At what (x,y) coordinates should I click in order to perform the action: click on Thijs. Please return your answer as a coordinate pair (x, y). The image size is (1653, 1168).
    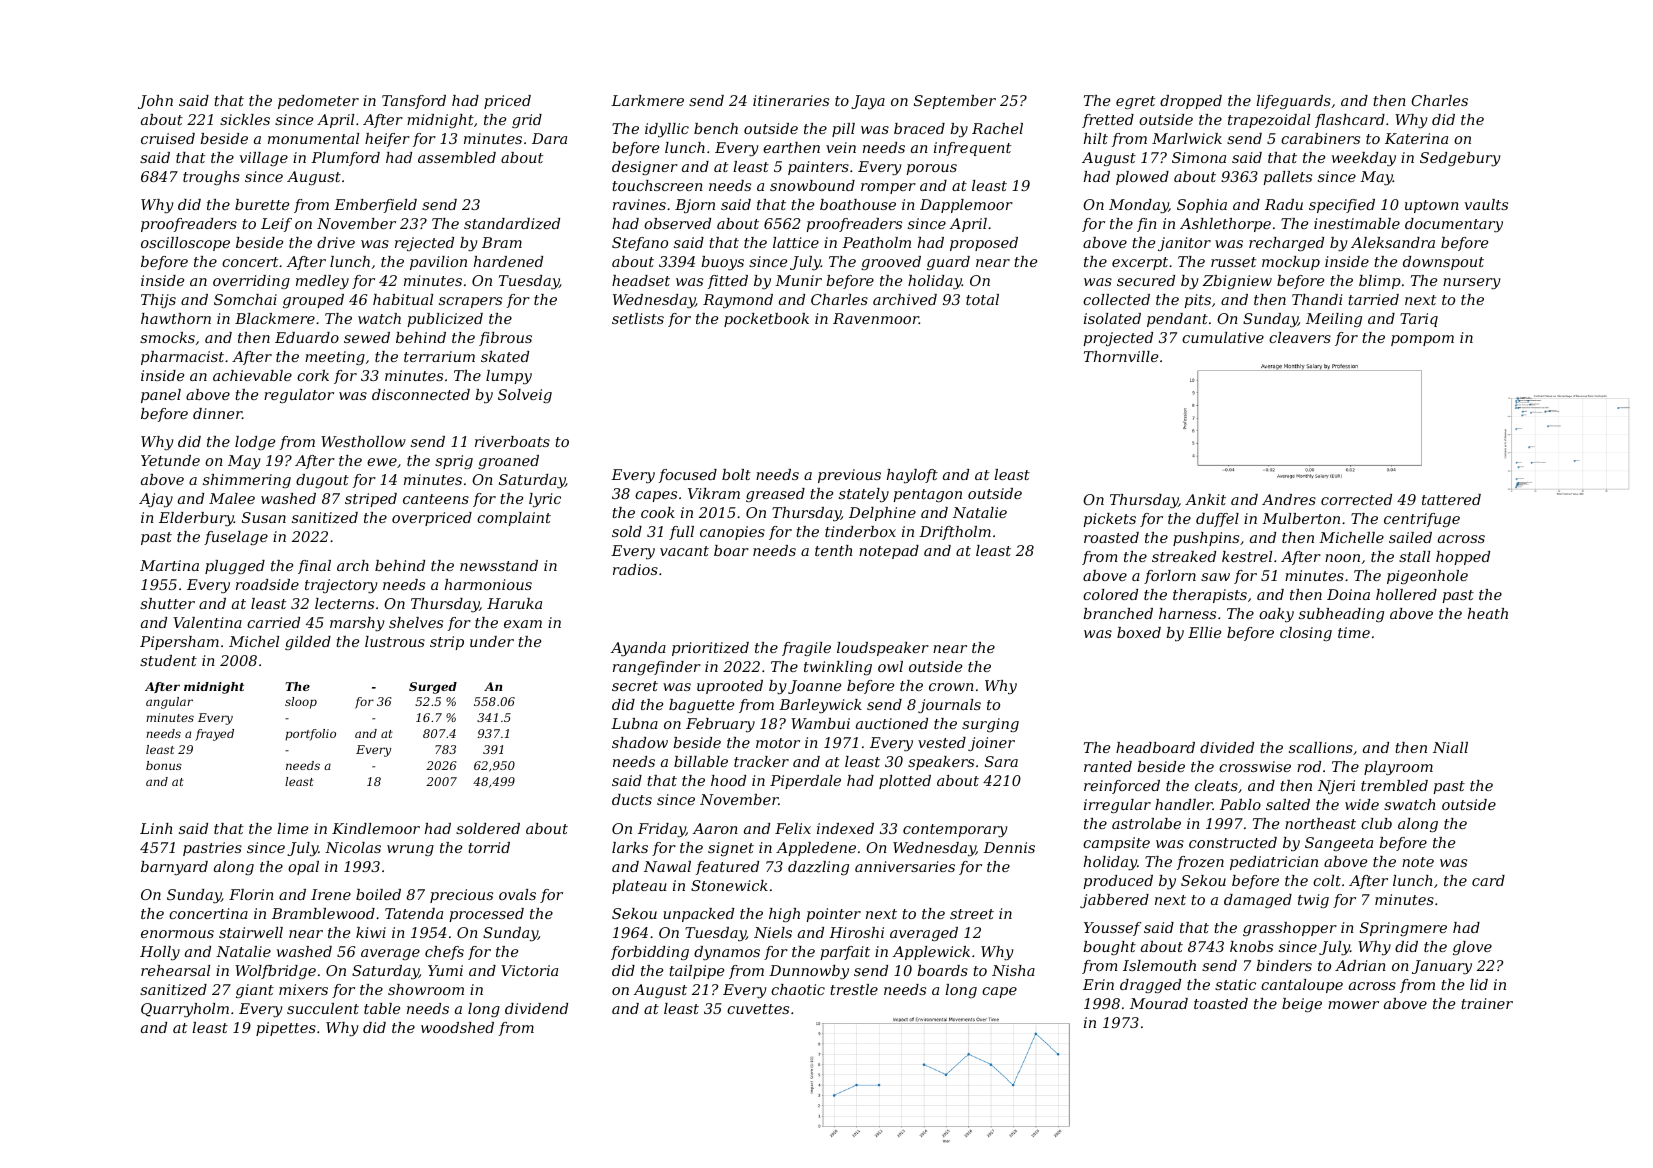
    Looking at the image, I should click on (158, 301).
